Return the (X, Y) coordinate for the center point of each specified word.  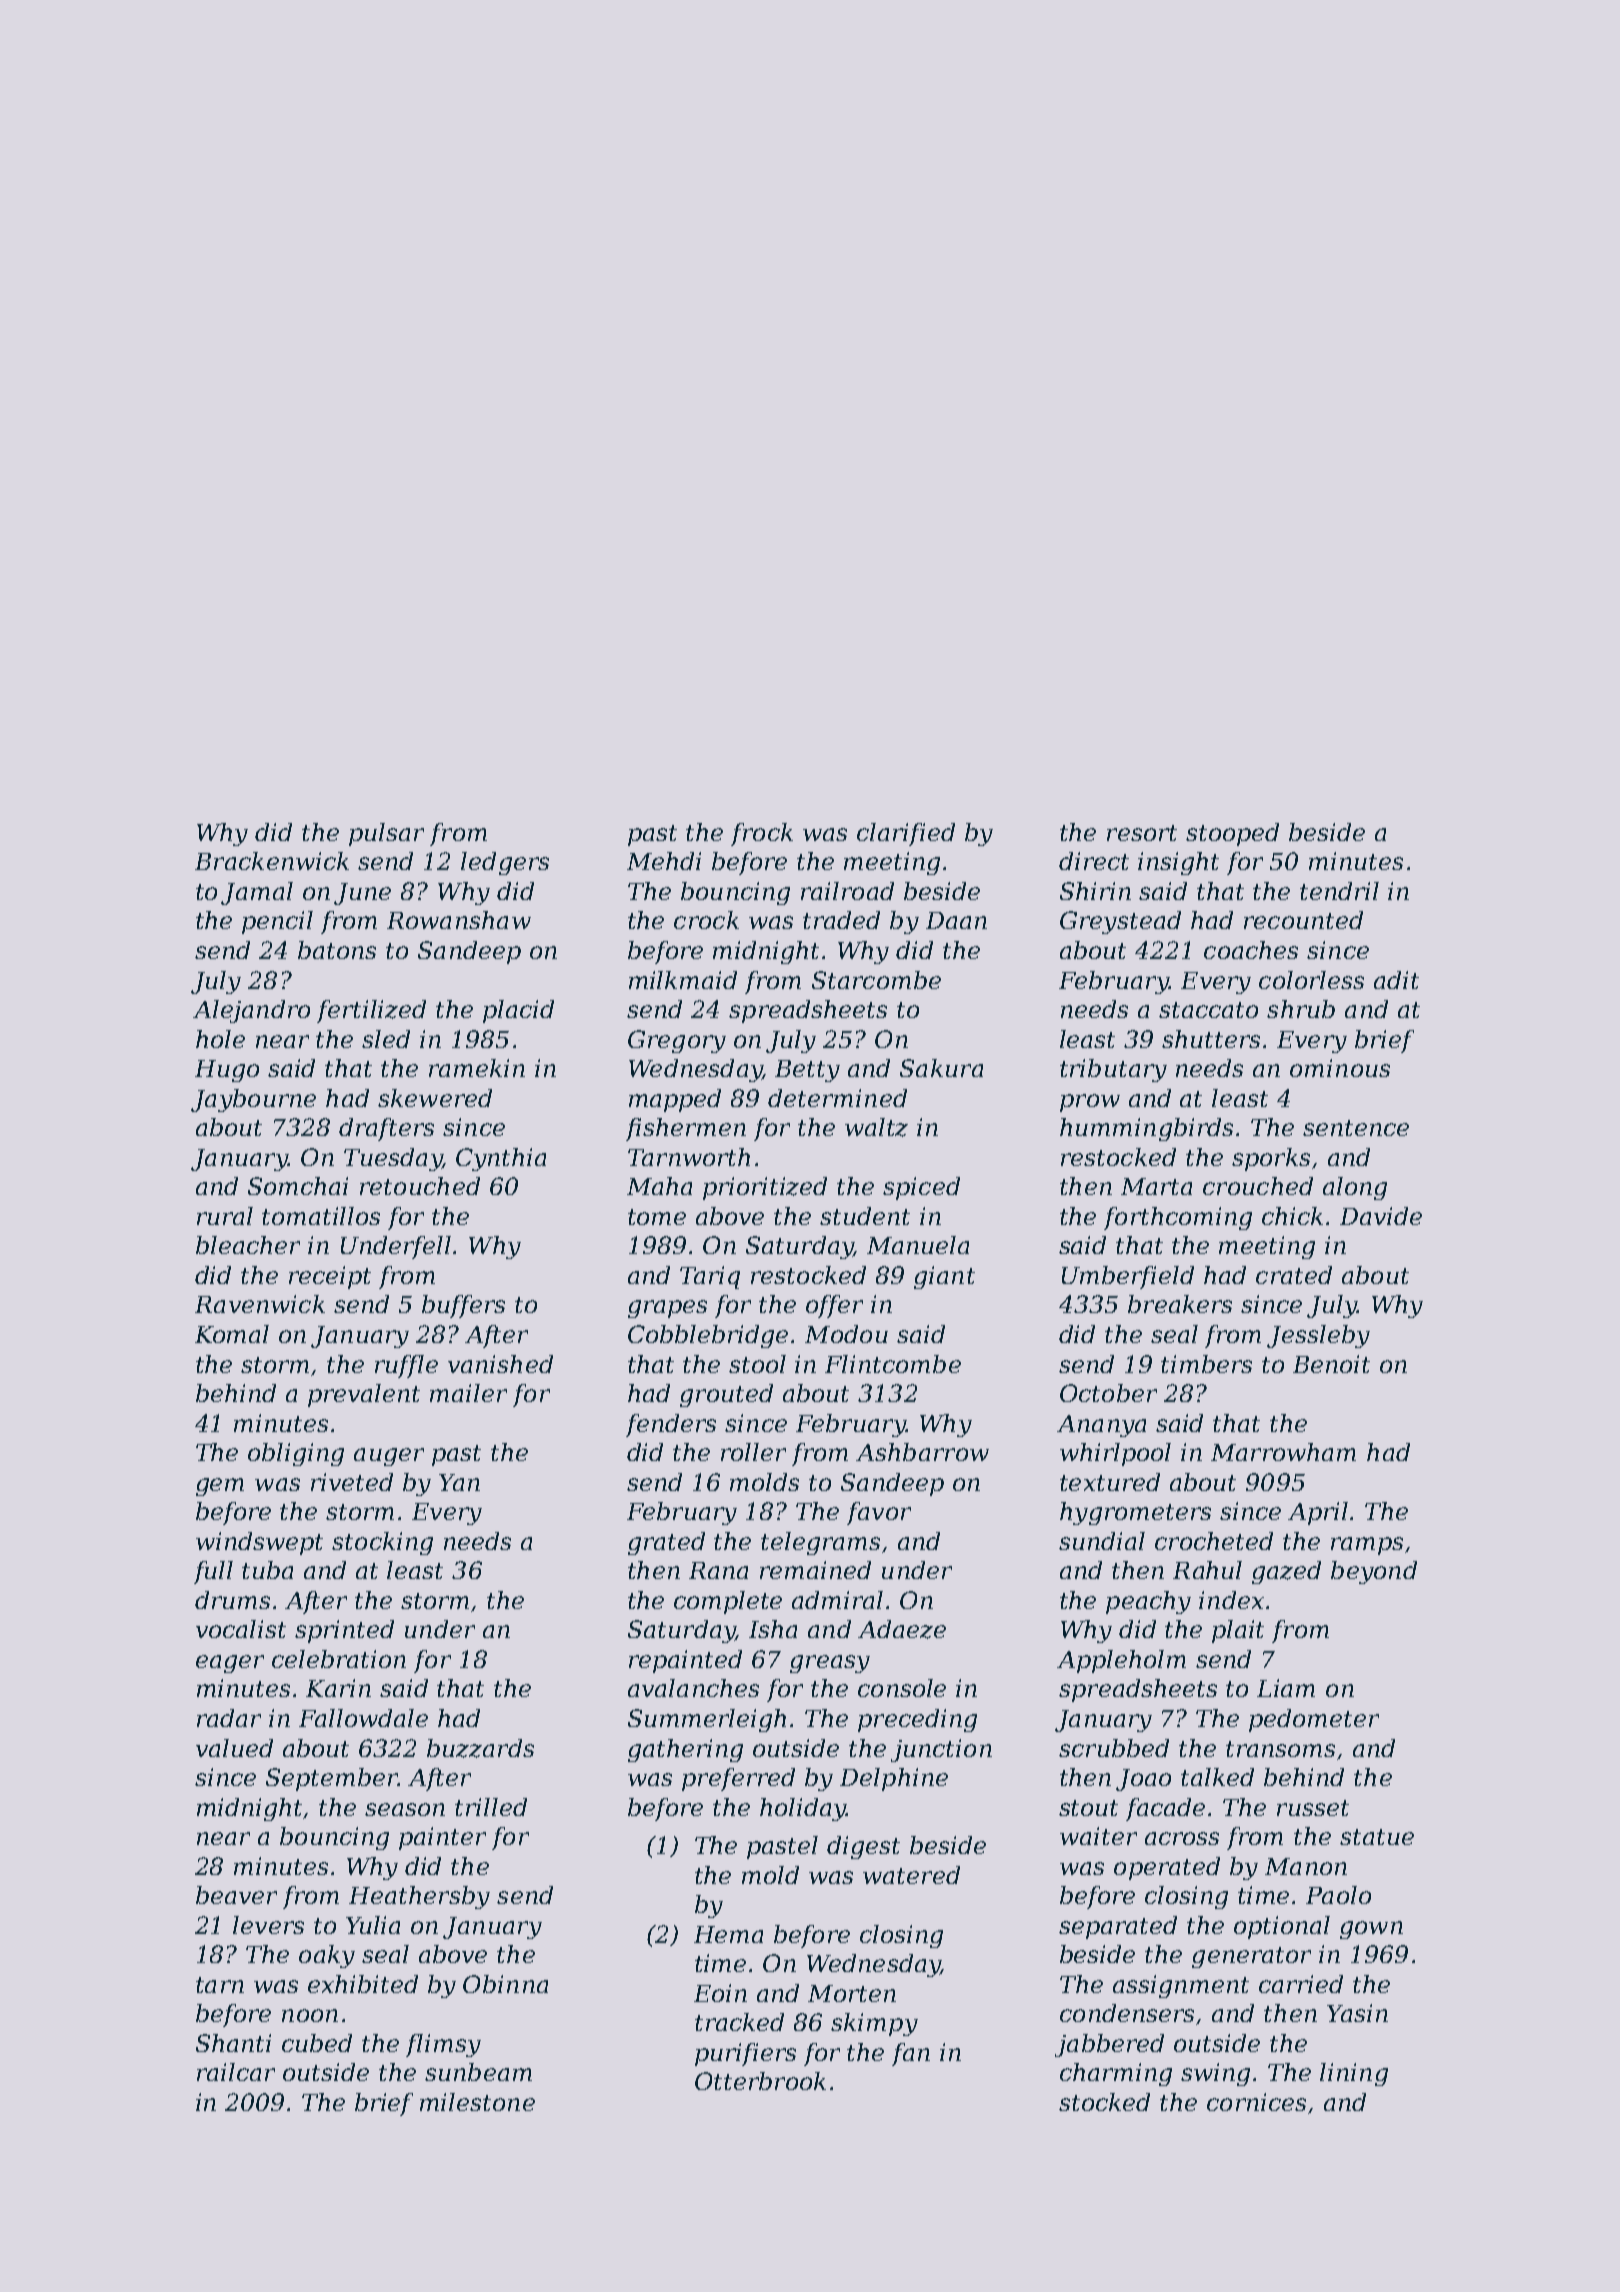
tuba (267, 1570)
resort (1142, 833)
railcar (236, 2072)
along (1355, 1188)
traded (841, 920)
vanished (500, 1364)
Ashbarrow (922, 1452)
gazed (1286, 1572)
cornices (1256, 2102)
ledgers (505, 863)
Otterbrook (760, 2081)
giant (944, 1277)
